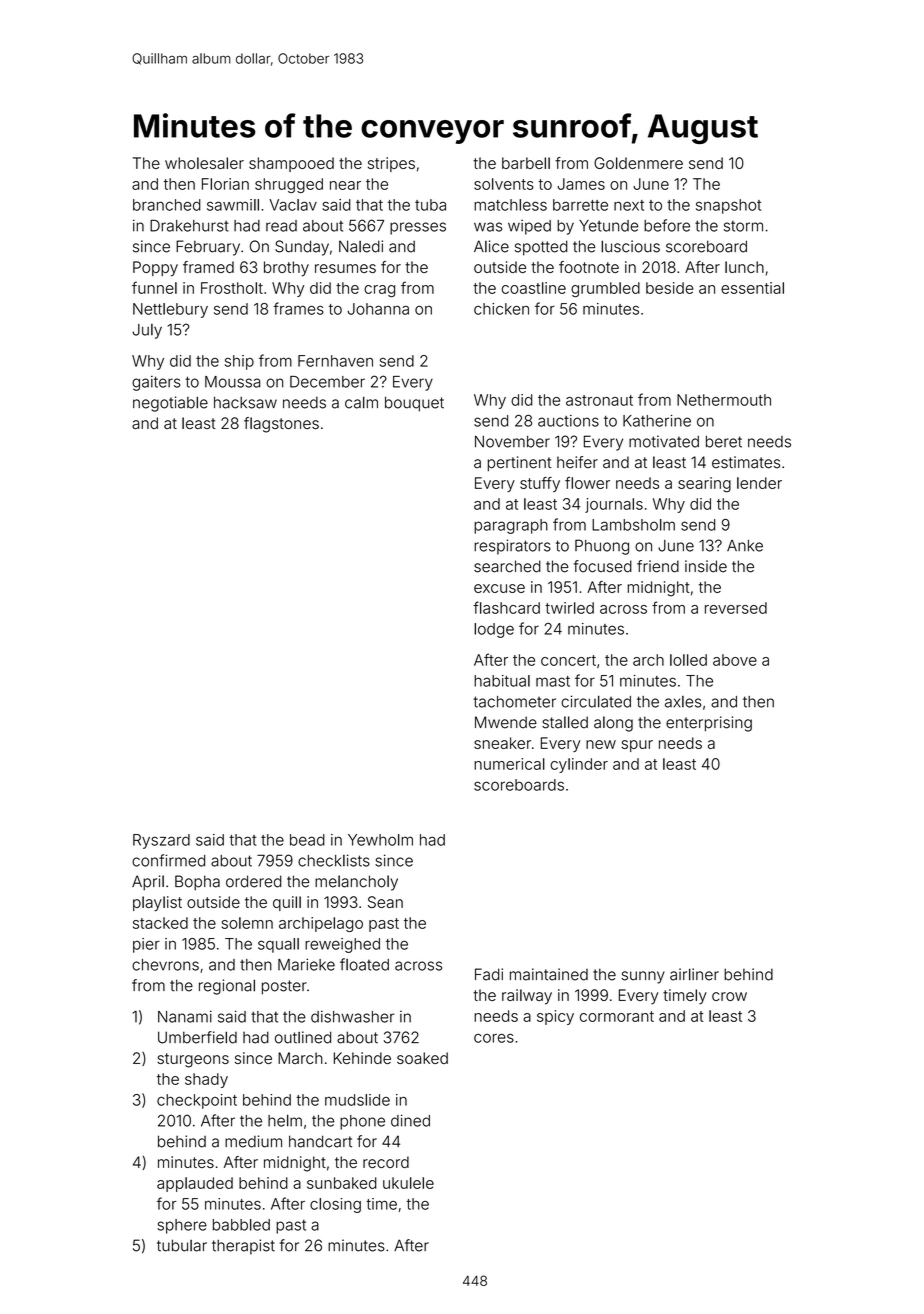 Image resolution: width=924 pixels, height=1314 pixels. I want to click on tubular, so click(182, 1245).
